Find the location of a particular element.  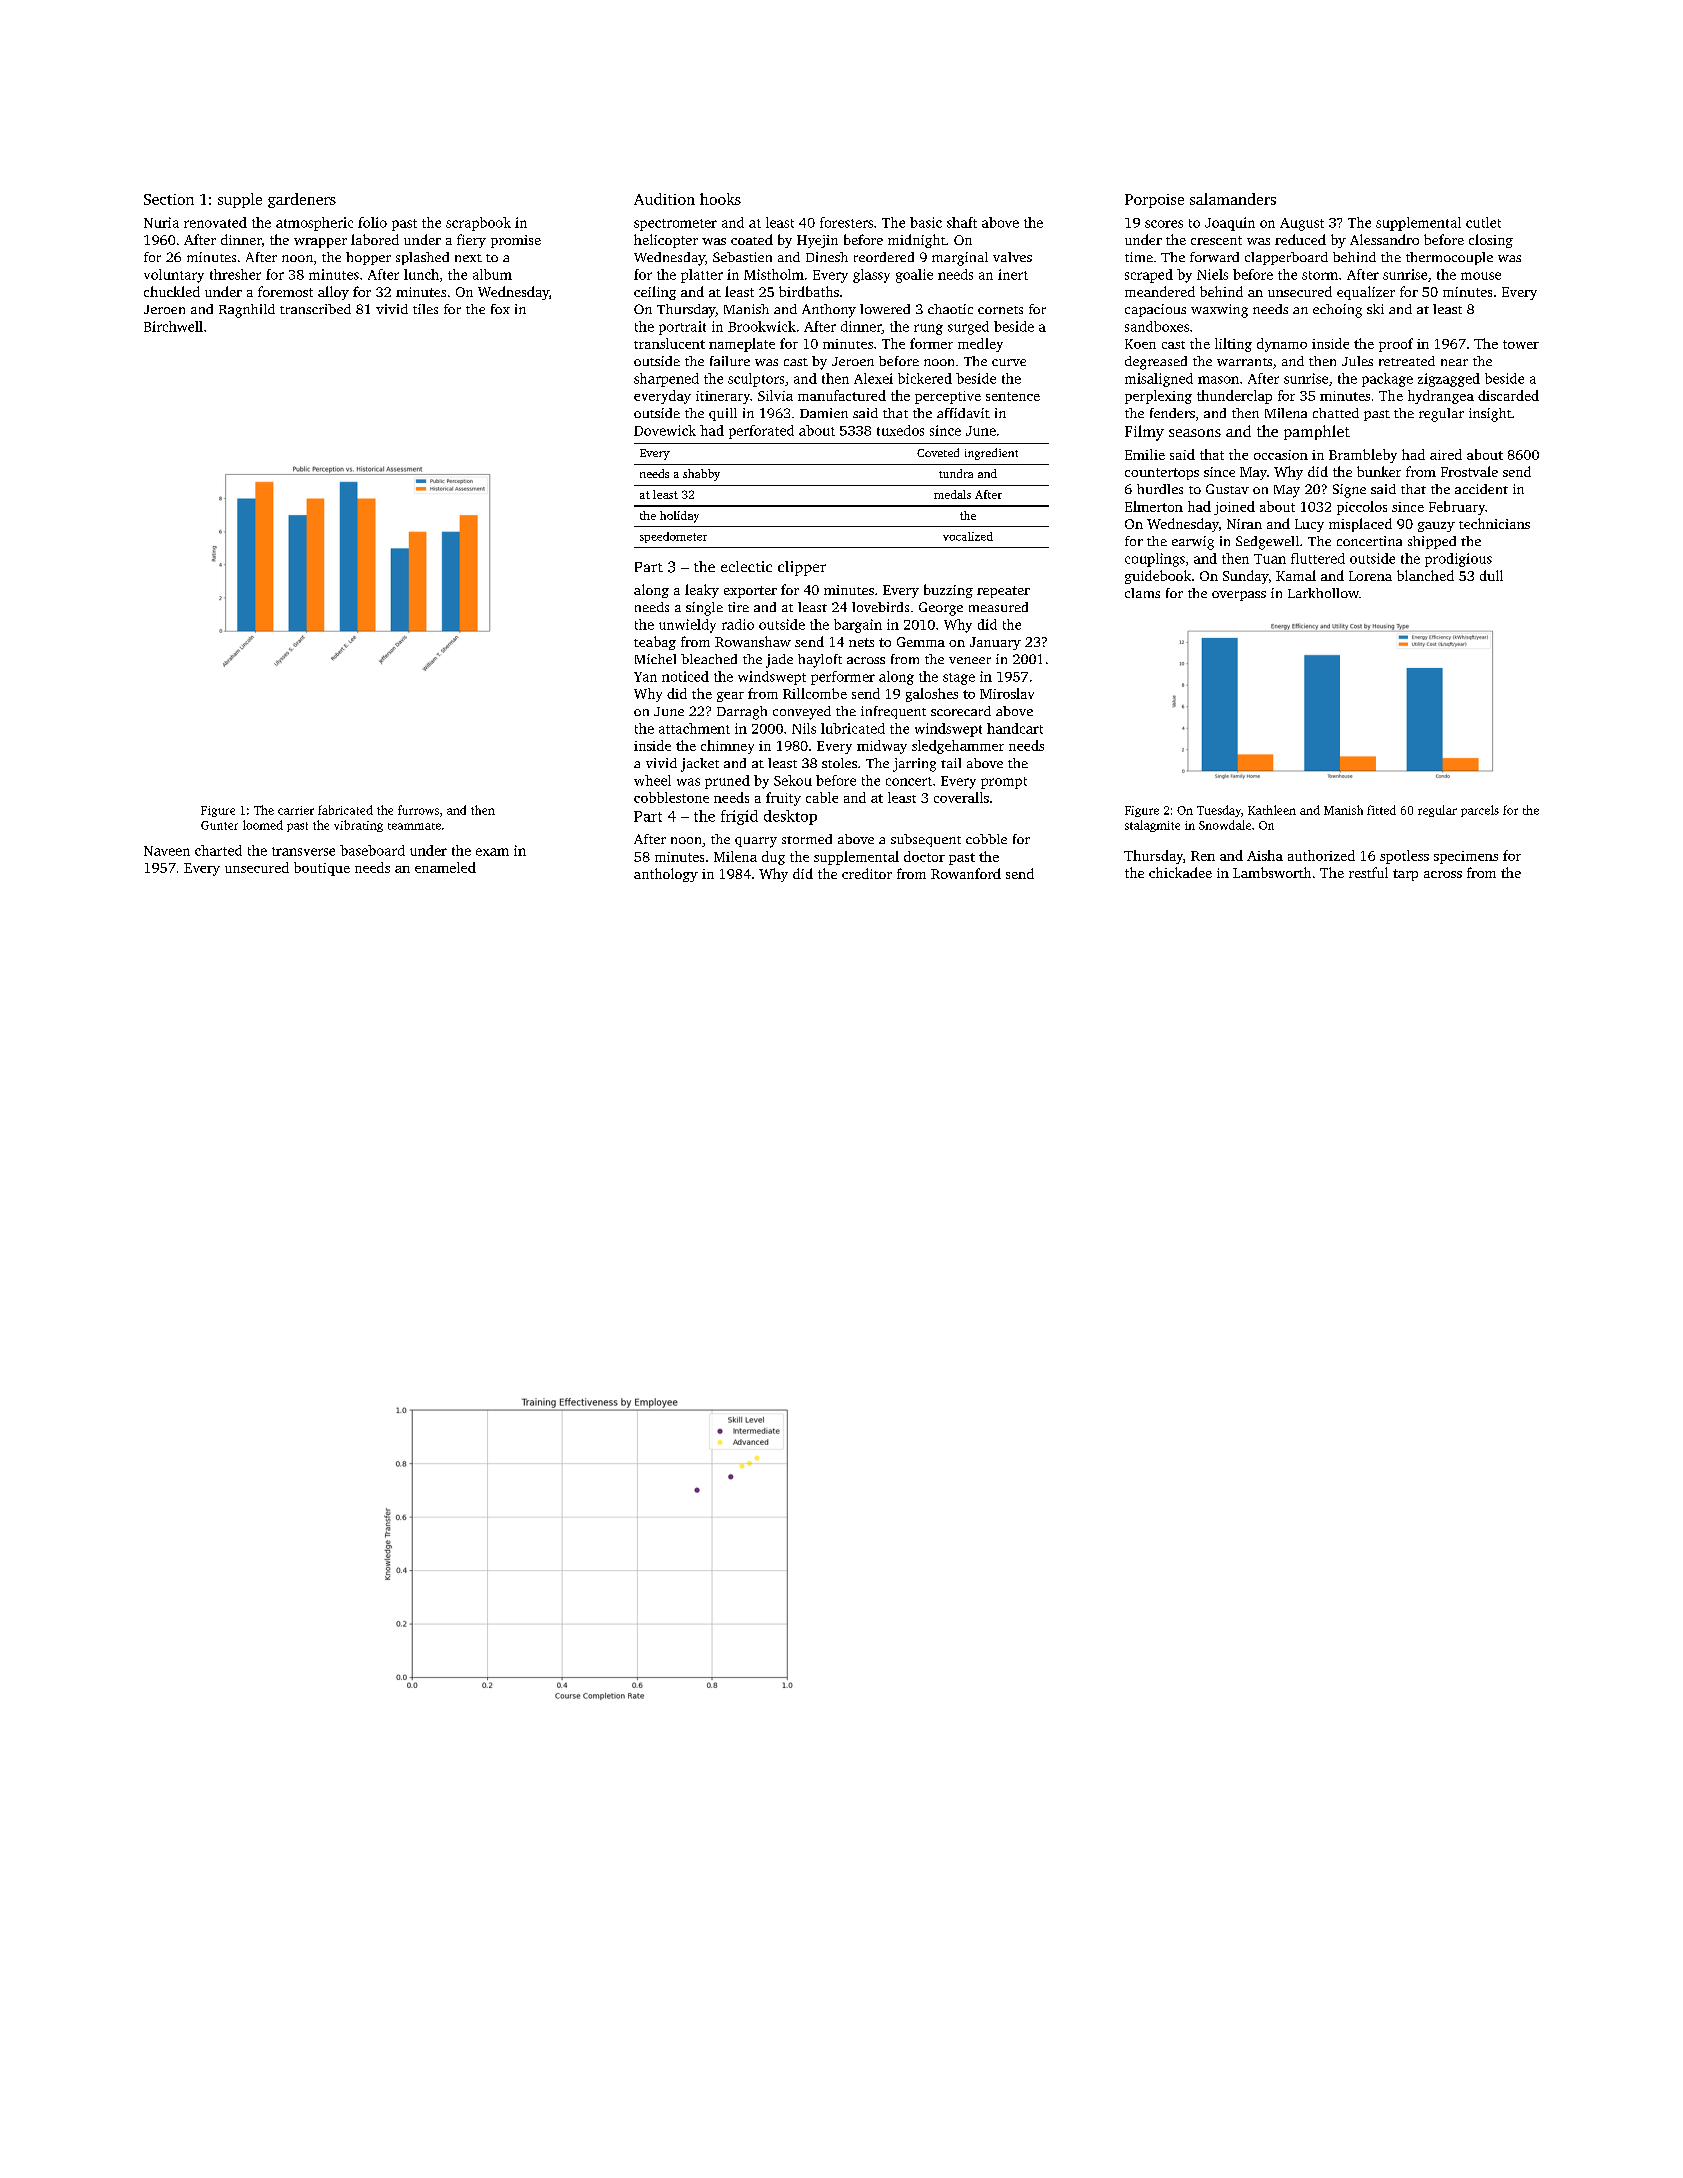

teammate is located at coordinates (414, 826).
